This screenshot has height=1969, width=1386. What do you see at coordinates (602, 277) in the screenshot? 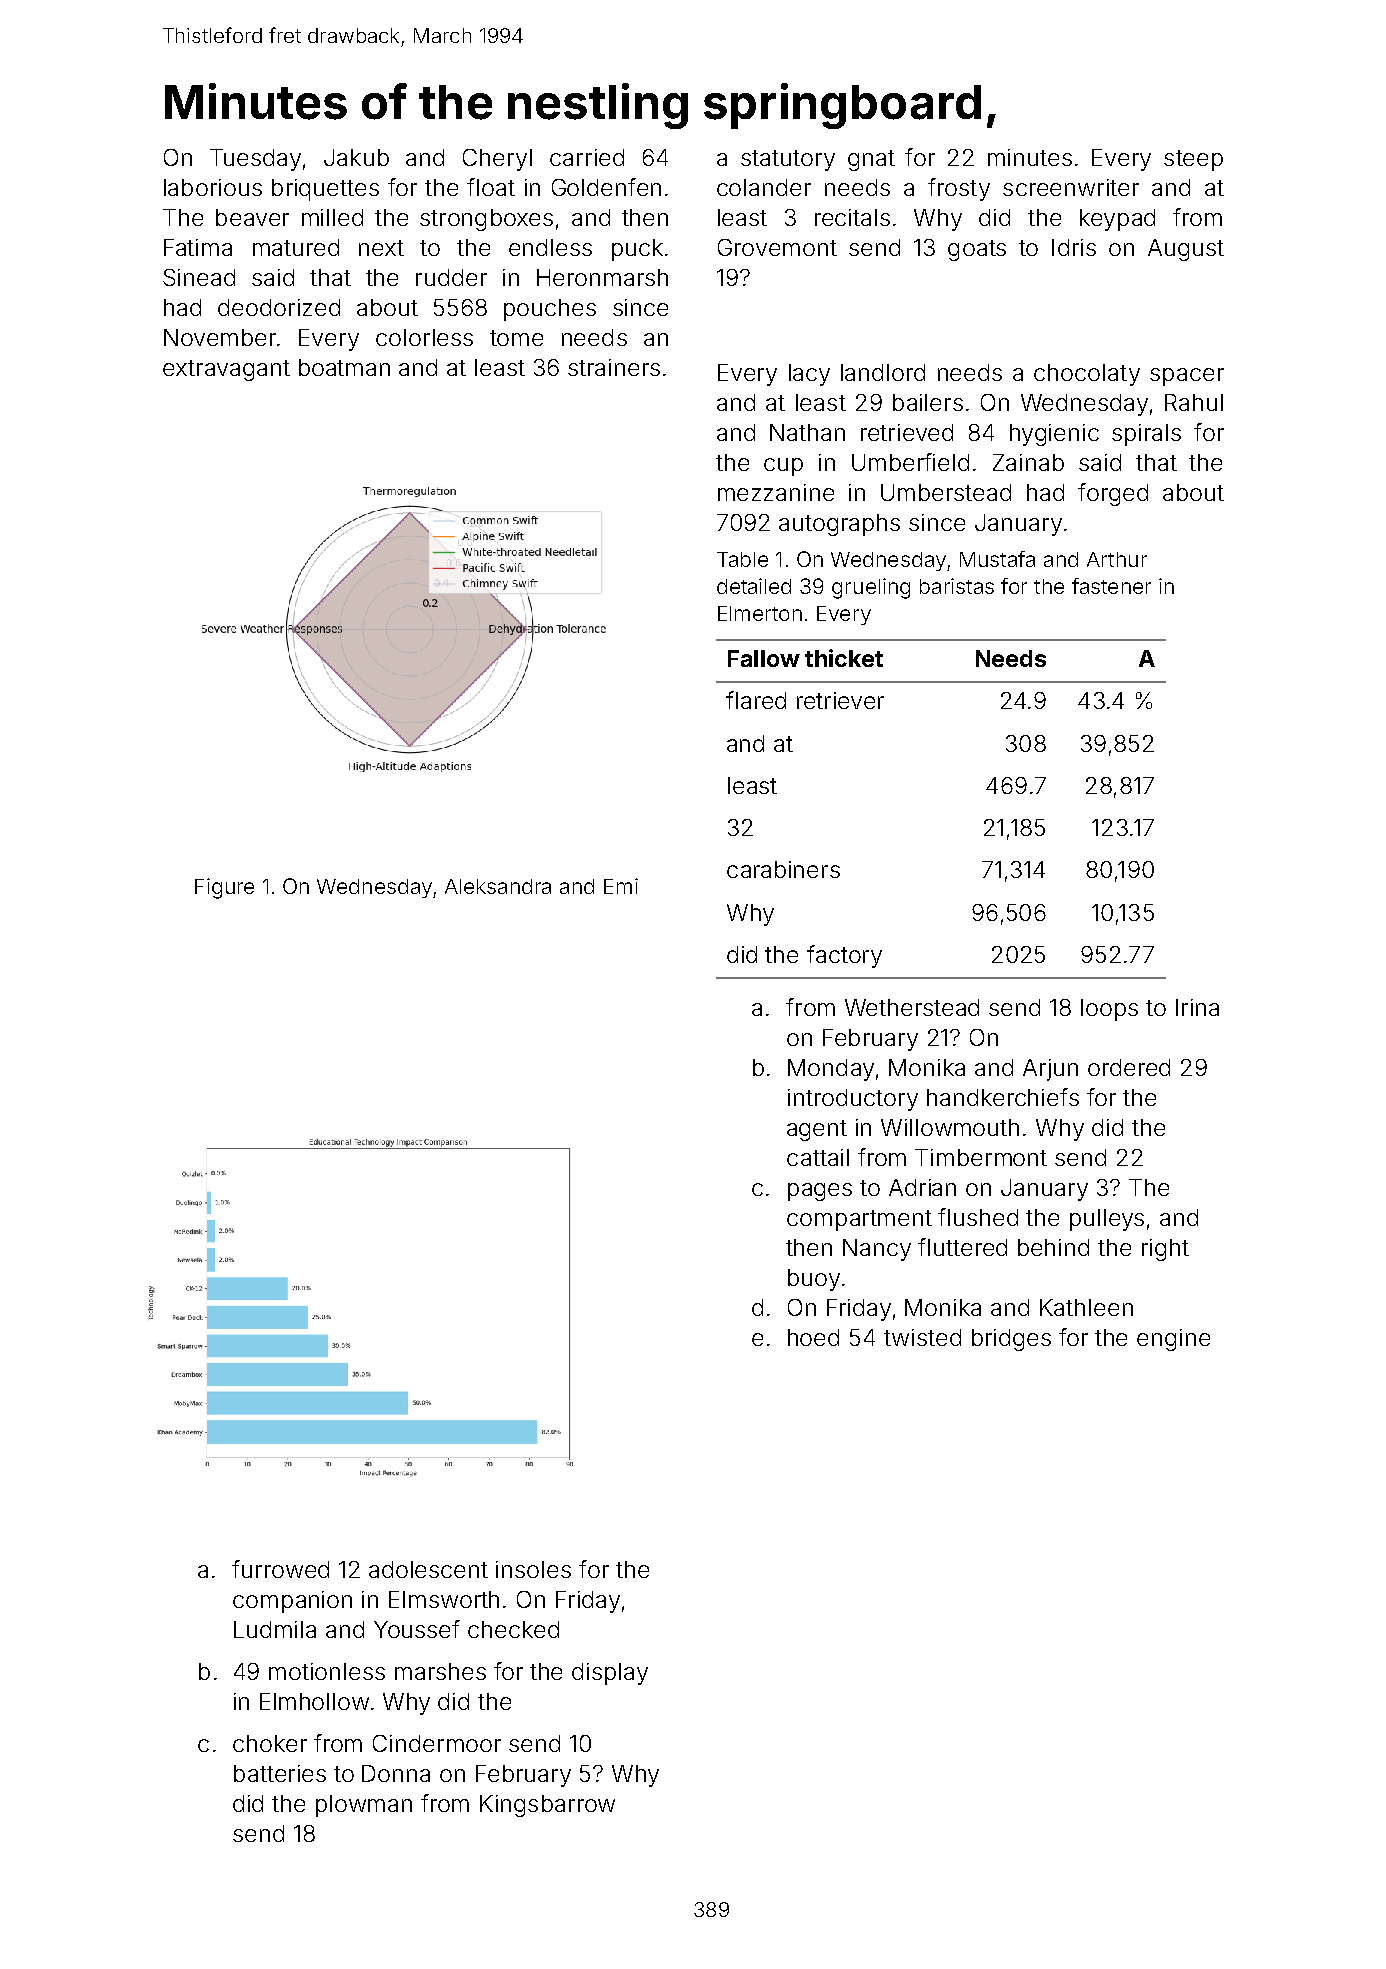
I see `Heronmarsh` at bounding box center [602, 277].
